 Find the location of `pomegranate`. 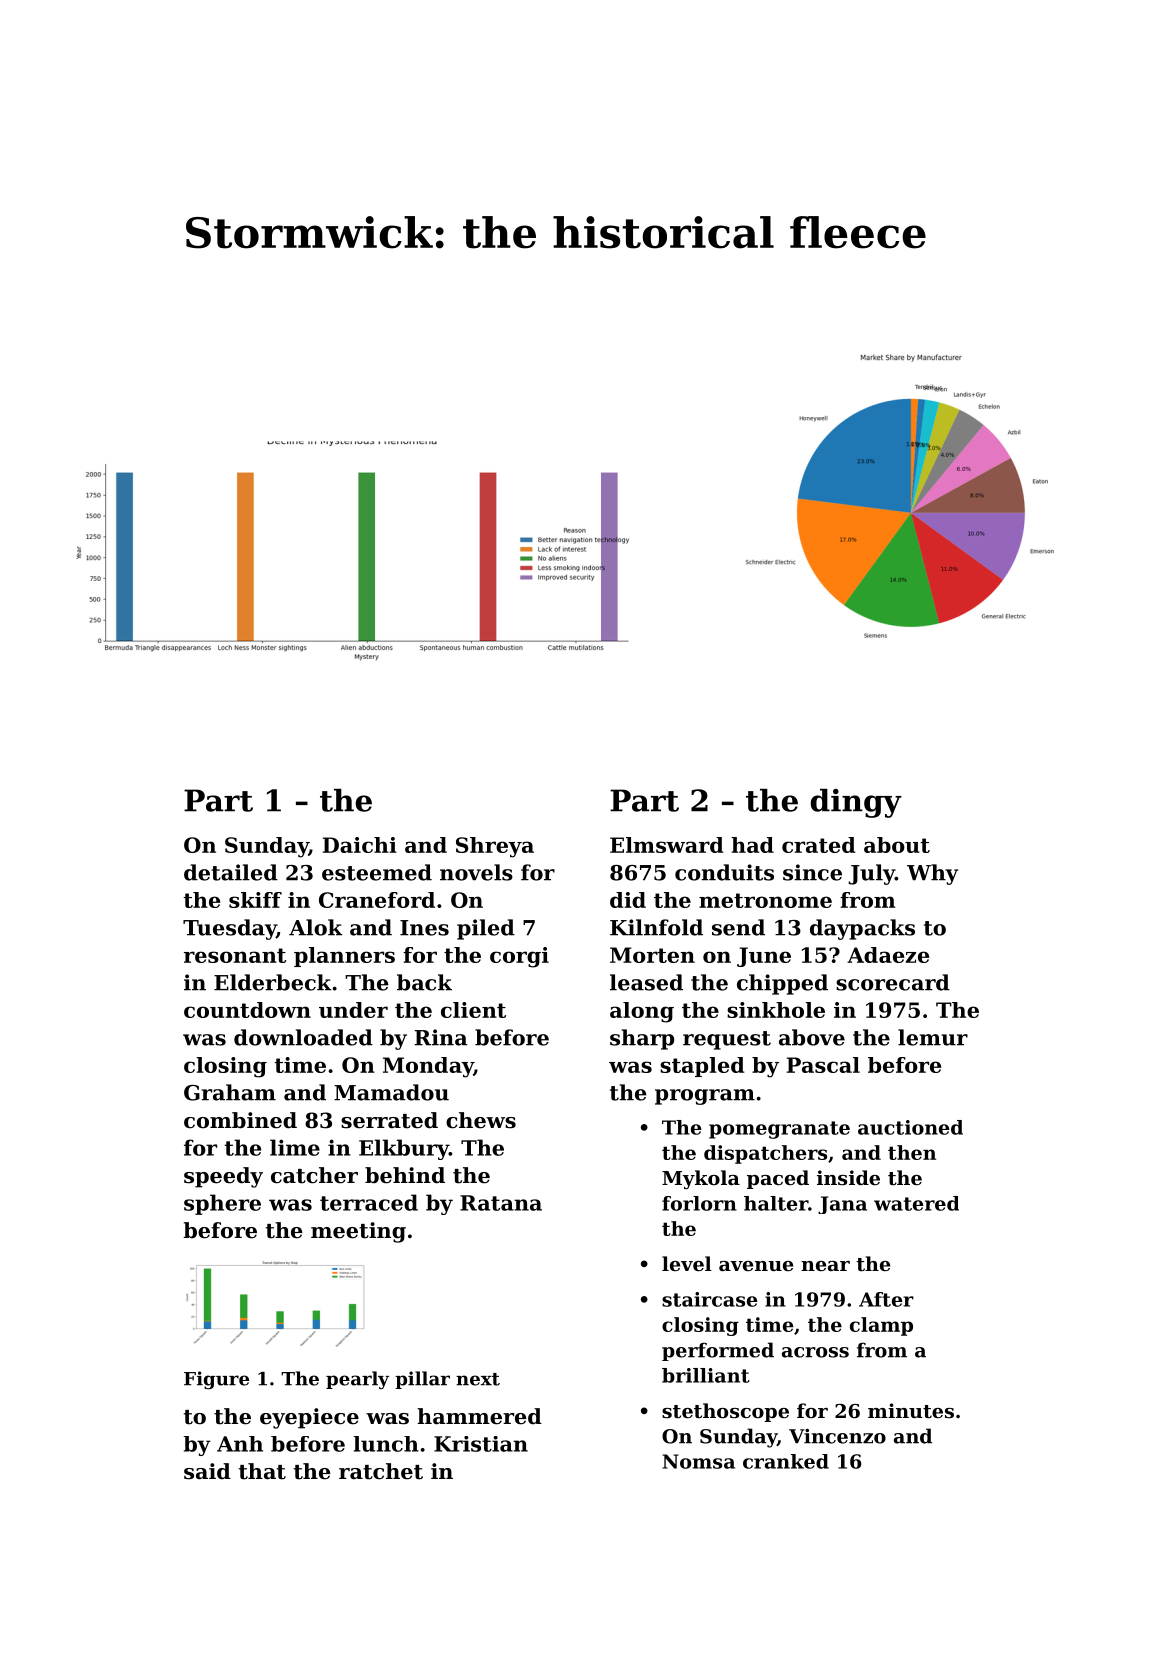

pomegranate is located at coordinates (779, 1130).
